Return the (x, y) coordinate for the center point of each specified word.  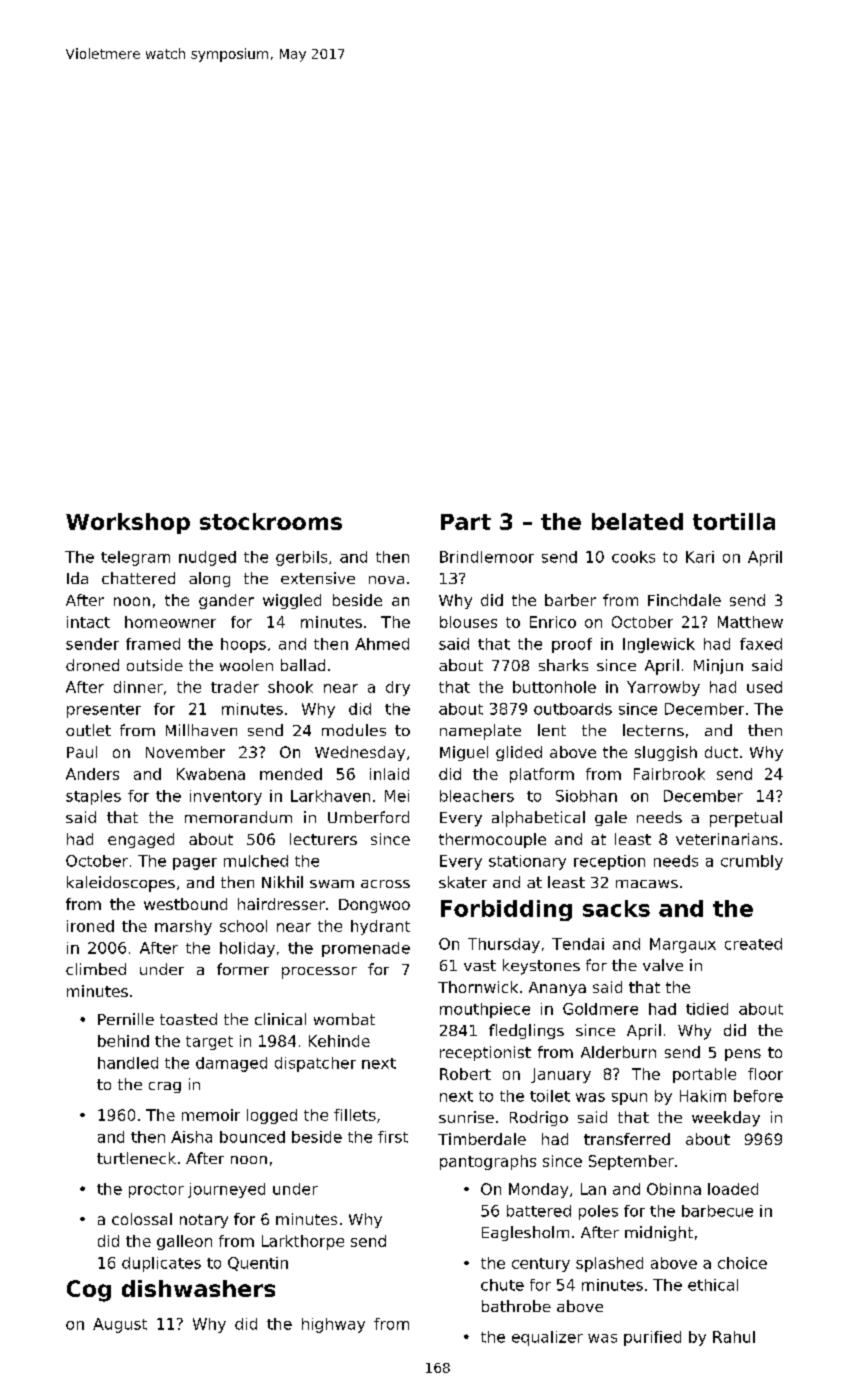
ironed (90, 926)
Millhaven (201, 730)
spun (629, 1099)
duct (721, 752)
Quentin (258, 1264)
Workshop (128, 523)
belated (637, 521)
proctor (156, 1191)
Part (466, 522)
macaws (647, 884)
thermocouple (492, 840)
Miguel (464, 753)
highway (333, 1325)
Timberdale (482, 1139)
